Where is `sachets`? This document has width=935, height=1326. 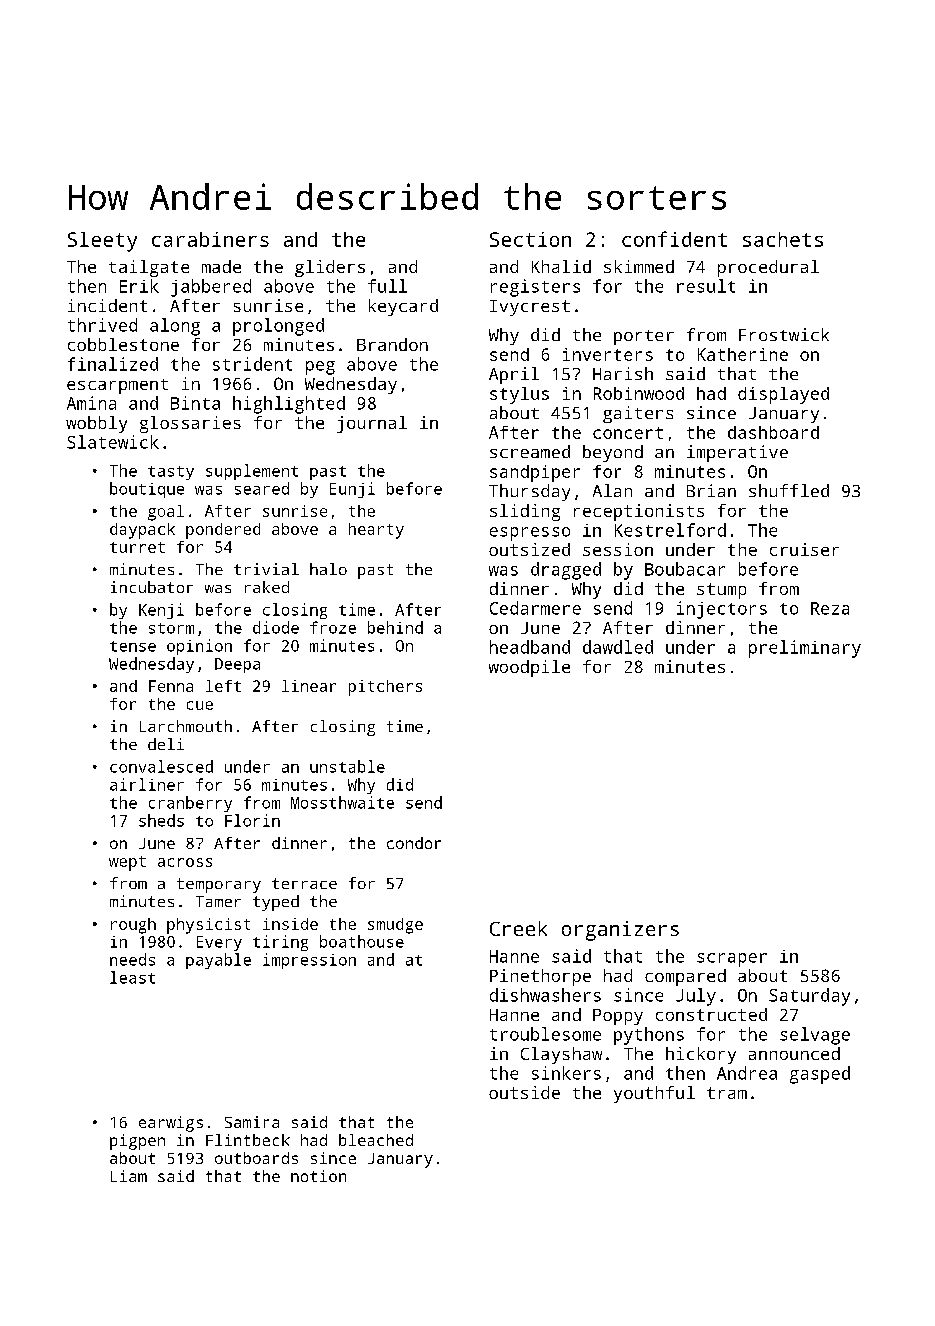 sachets is located at coordinates (783, 239).
